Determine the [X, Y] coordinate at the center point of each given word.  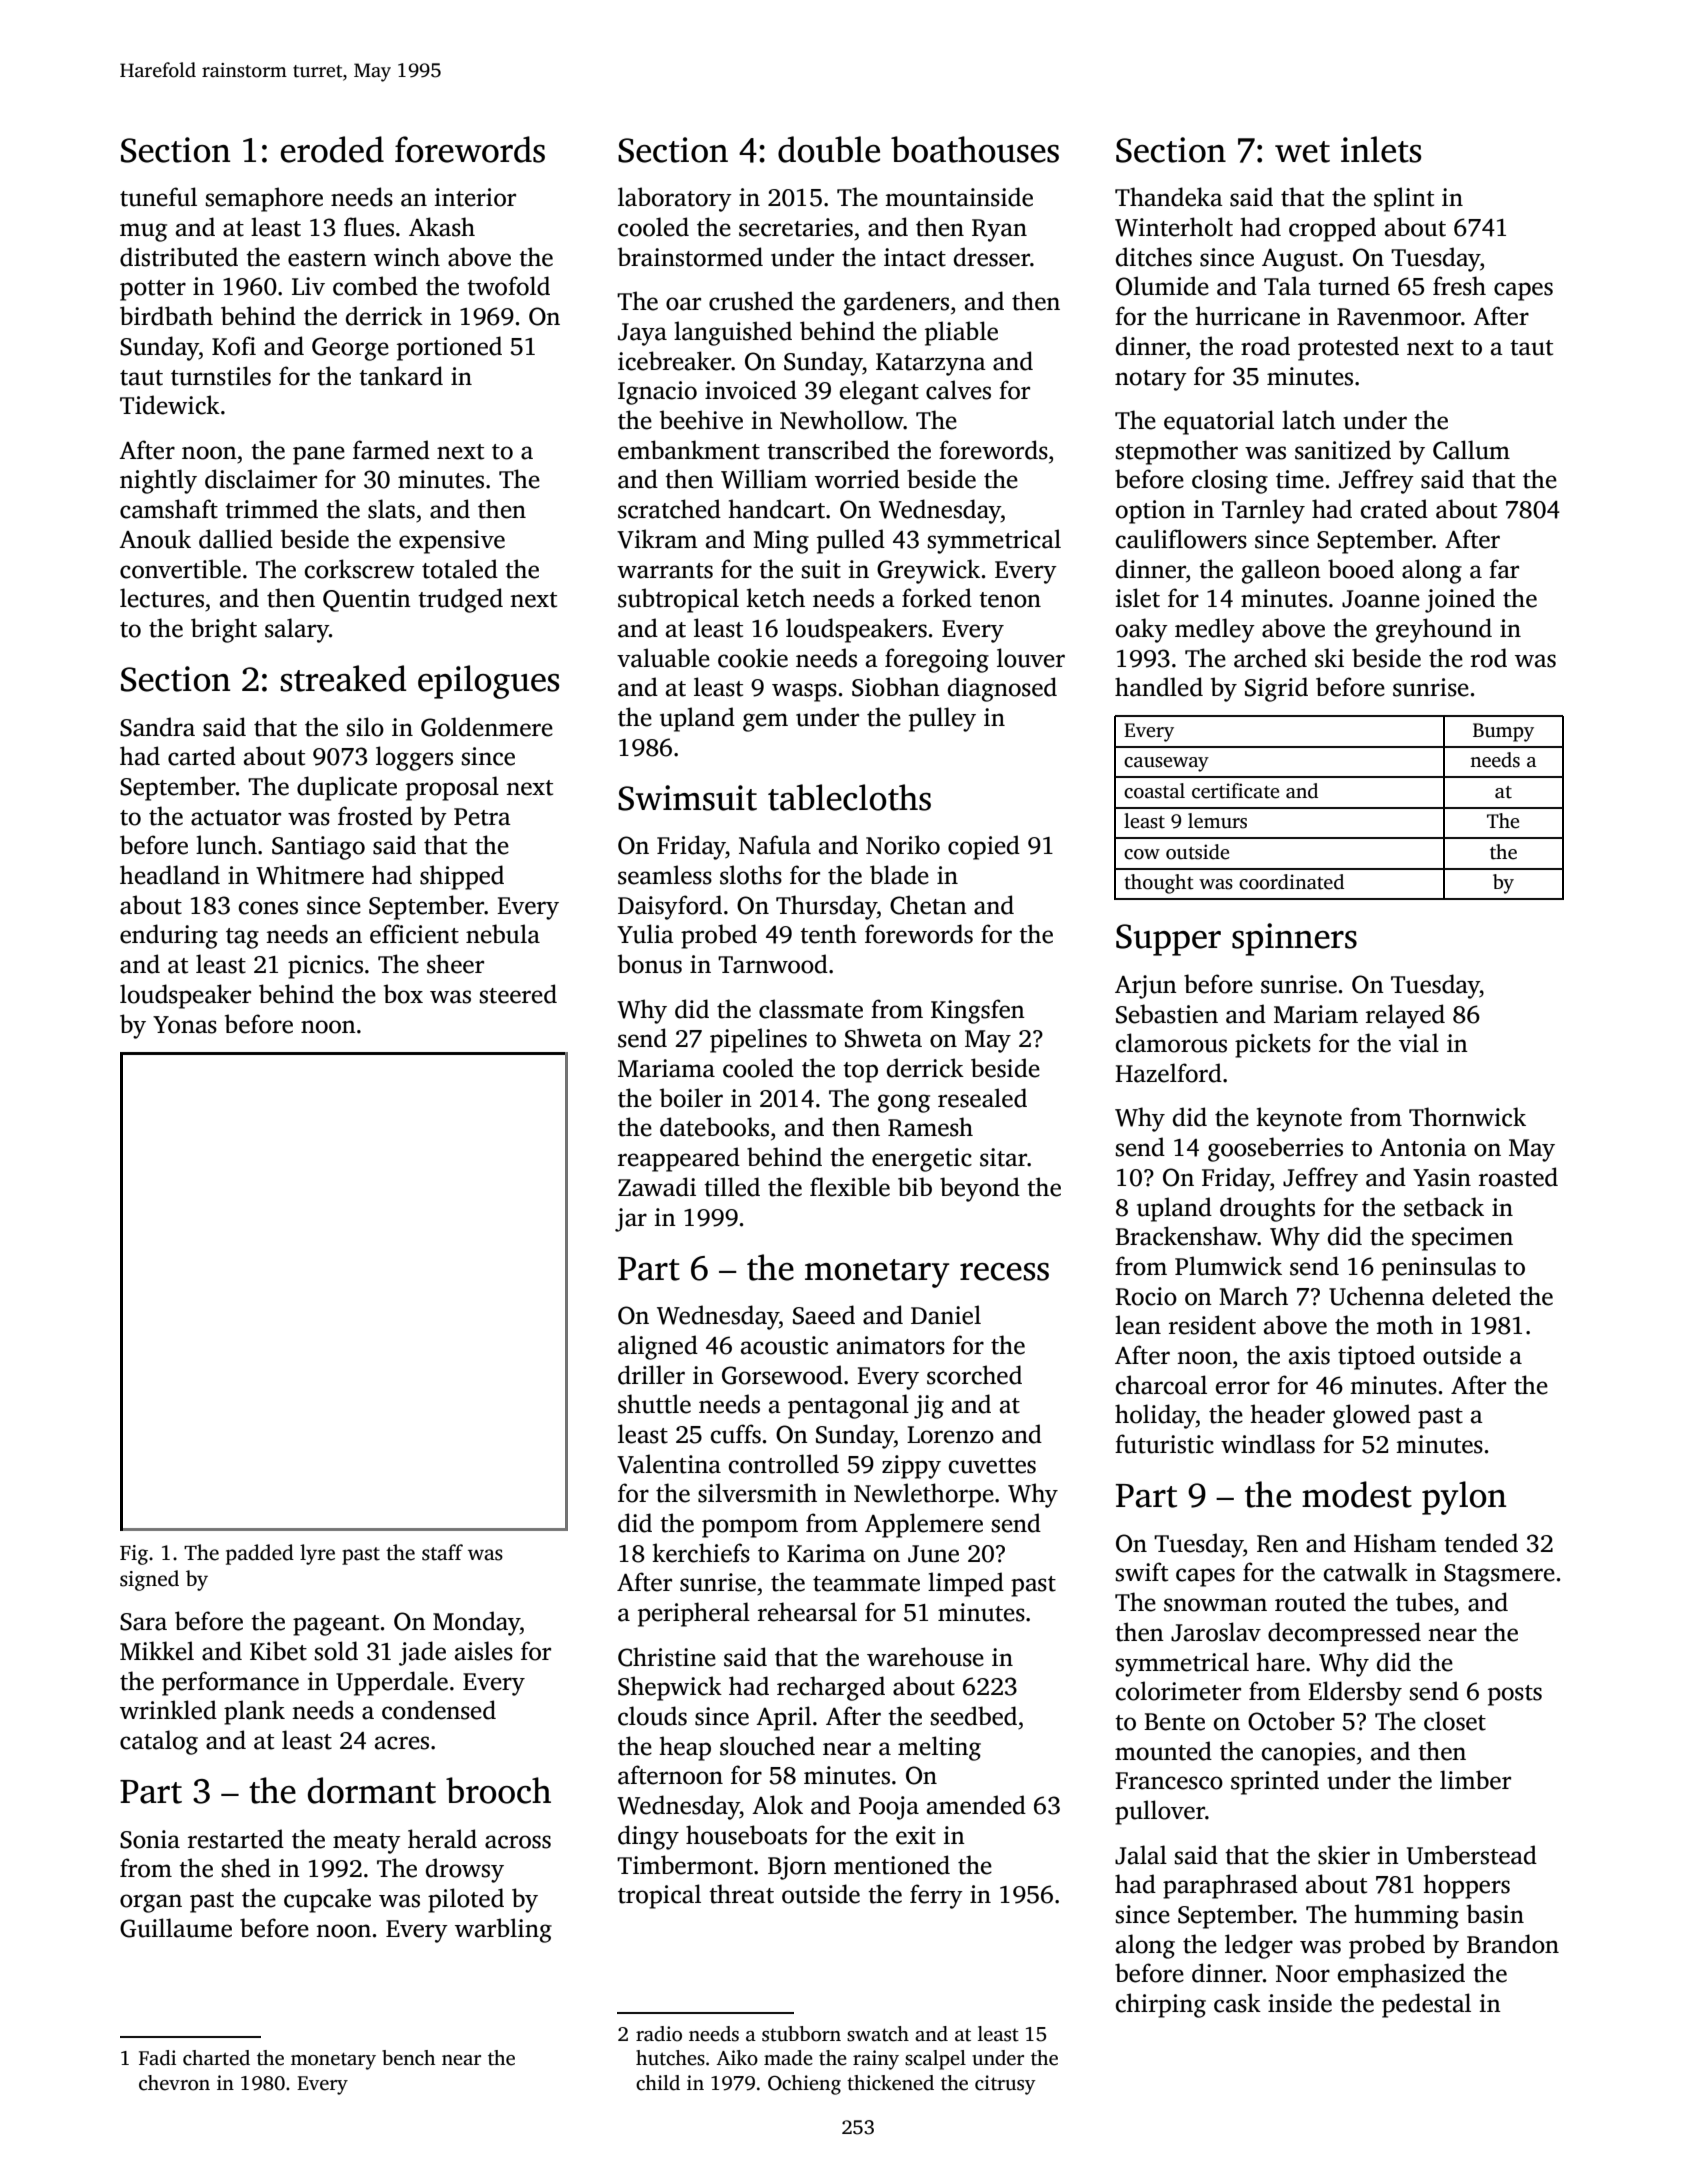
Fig [134, 1555]
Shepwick [670, 1688]
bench [408, 2058]
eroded [332, 149]
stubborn [801, 2034]
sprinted [1275, 1782]
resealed [982, 1098]
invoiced [751, 390]
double [829, 149]
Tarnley [1263, 511]
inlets [1381, 149]
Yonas [185, 1025]
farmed [391, 450]
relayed [1405, 1016]
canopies [1308, 1754]
